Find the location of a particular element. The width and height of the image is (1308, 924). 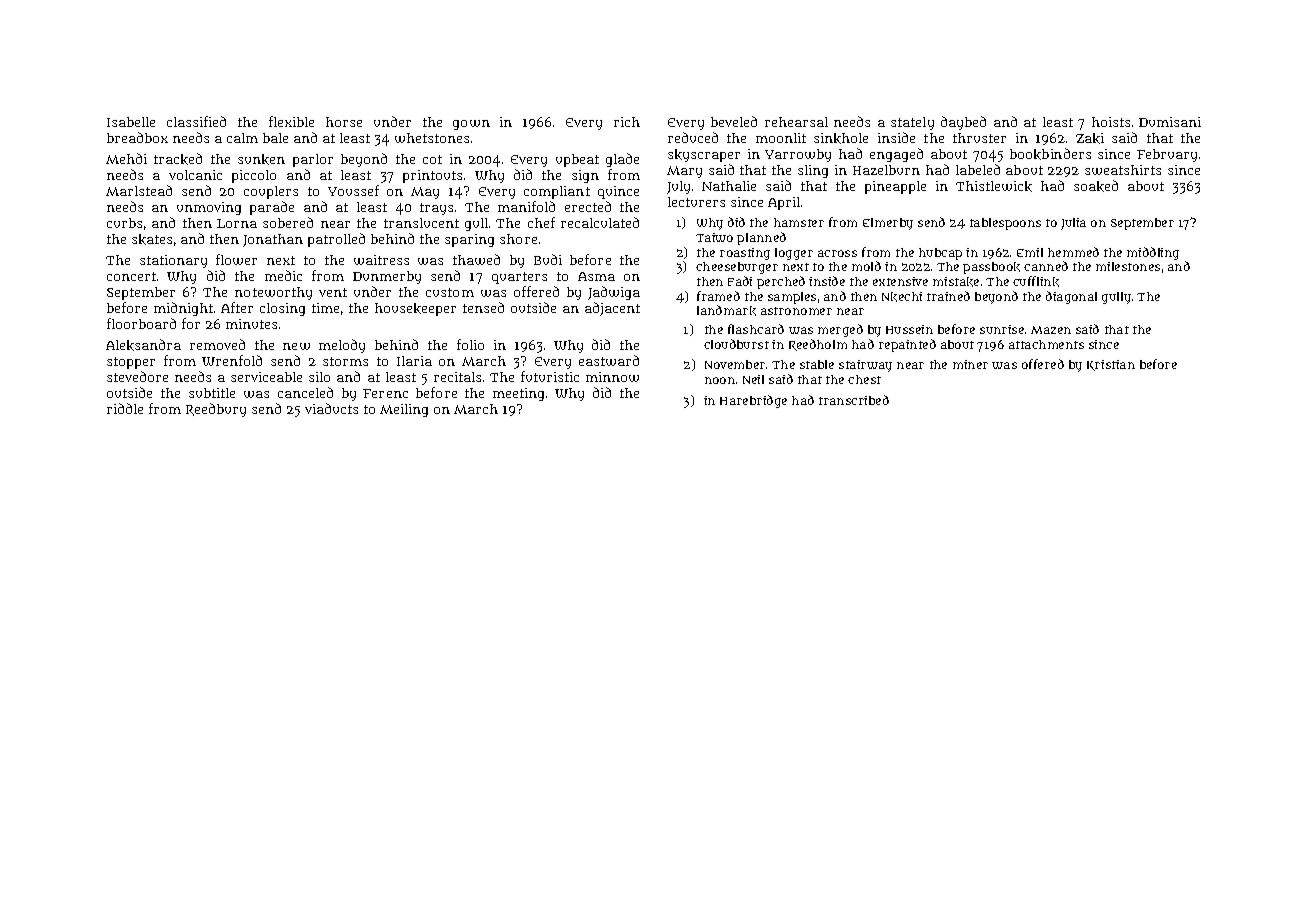

rehearsal is located at coordinates (796, 122).
